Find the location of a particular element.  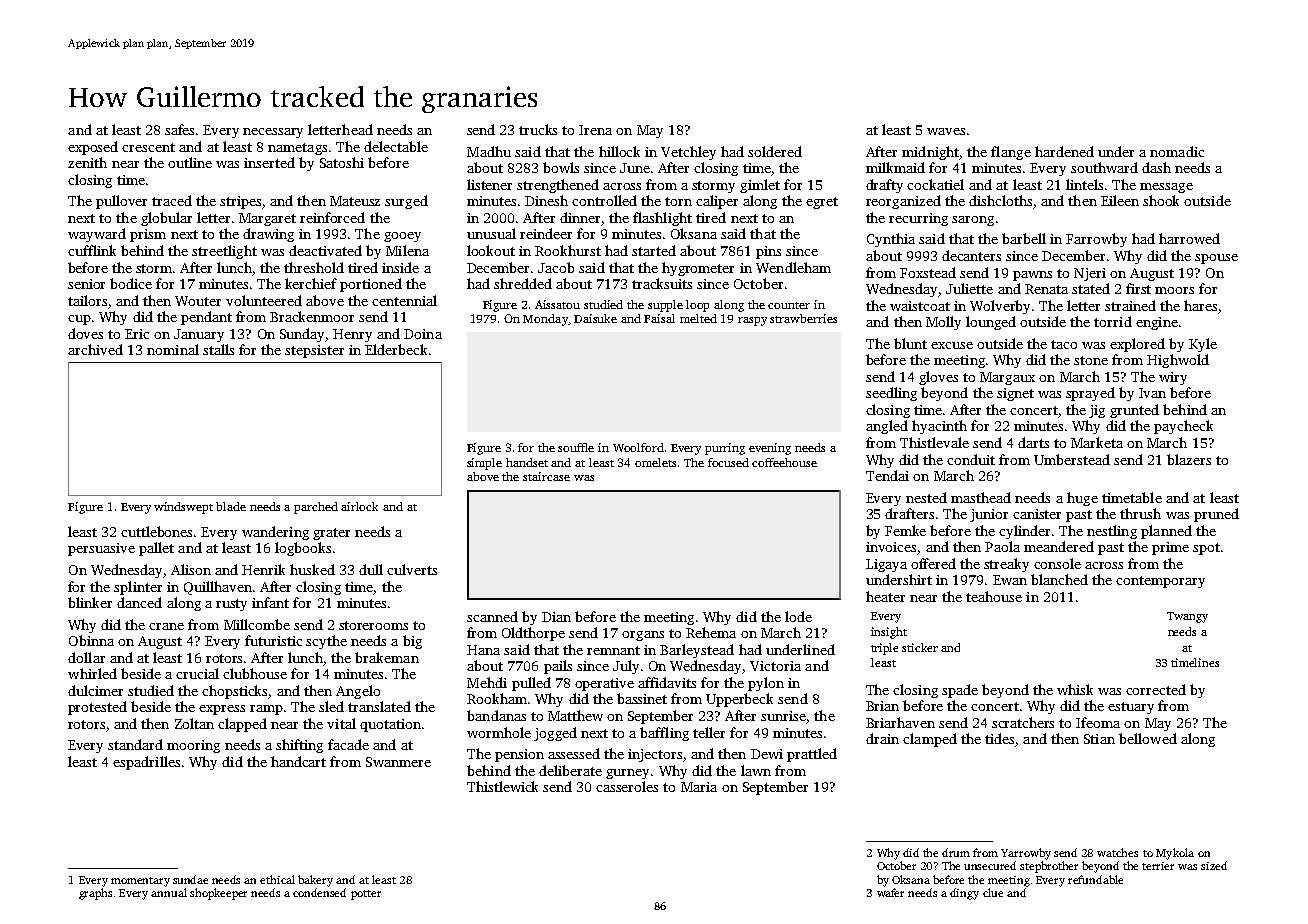

windswept is located at coordinates (183, 508).
